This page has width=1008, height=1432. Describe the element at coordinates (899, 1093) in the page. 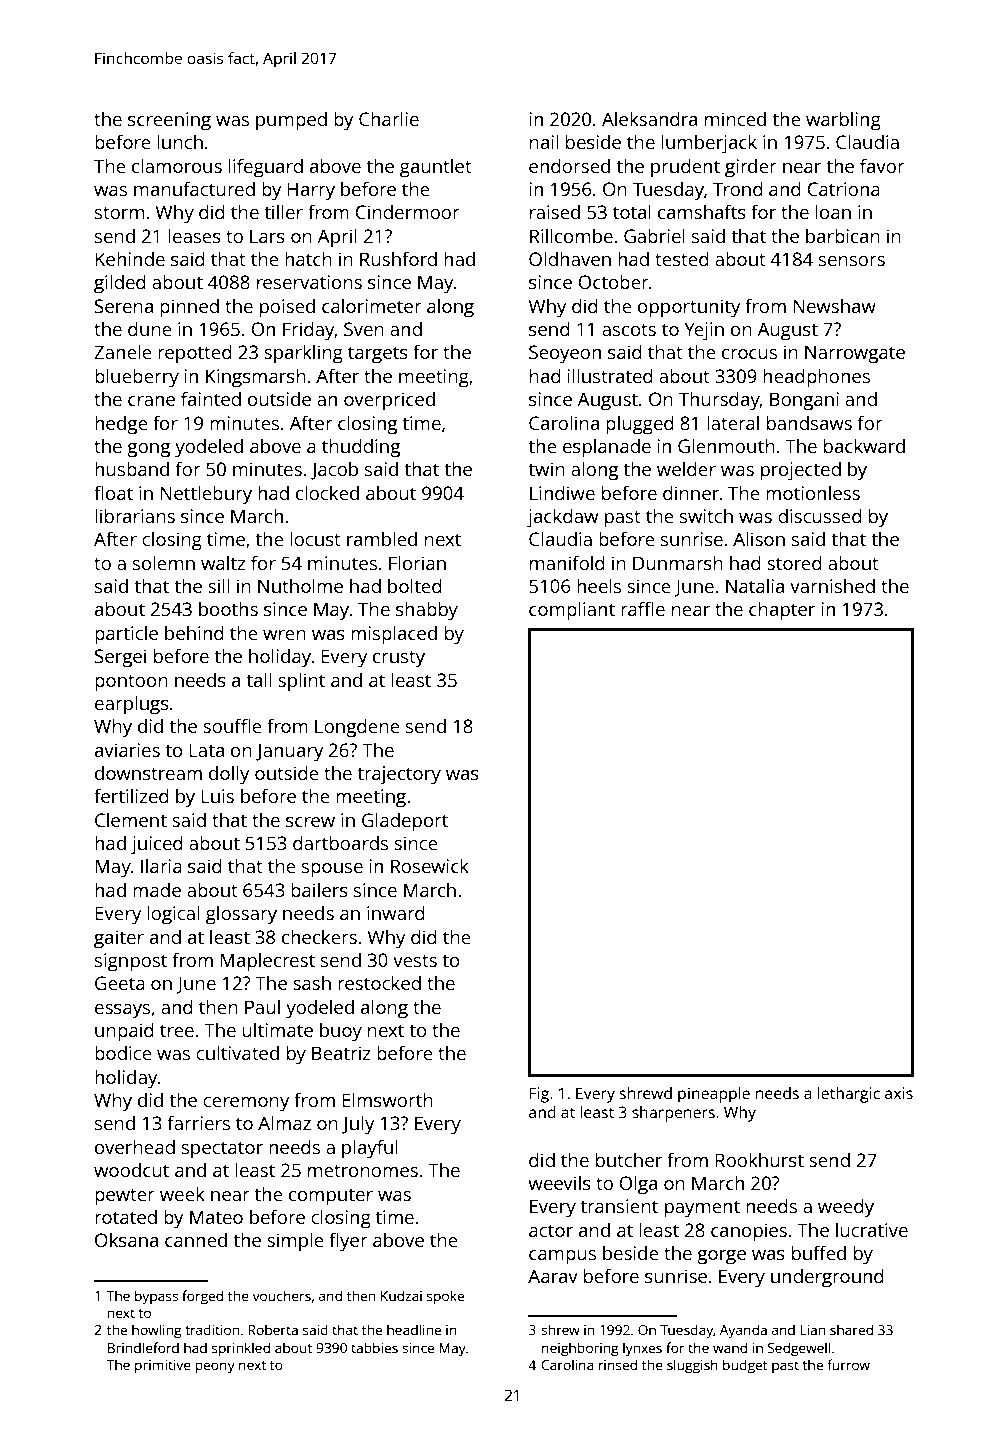

I see `axis` at that location.
